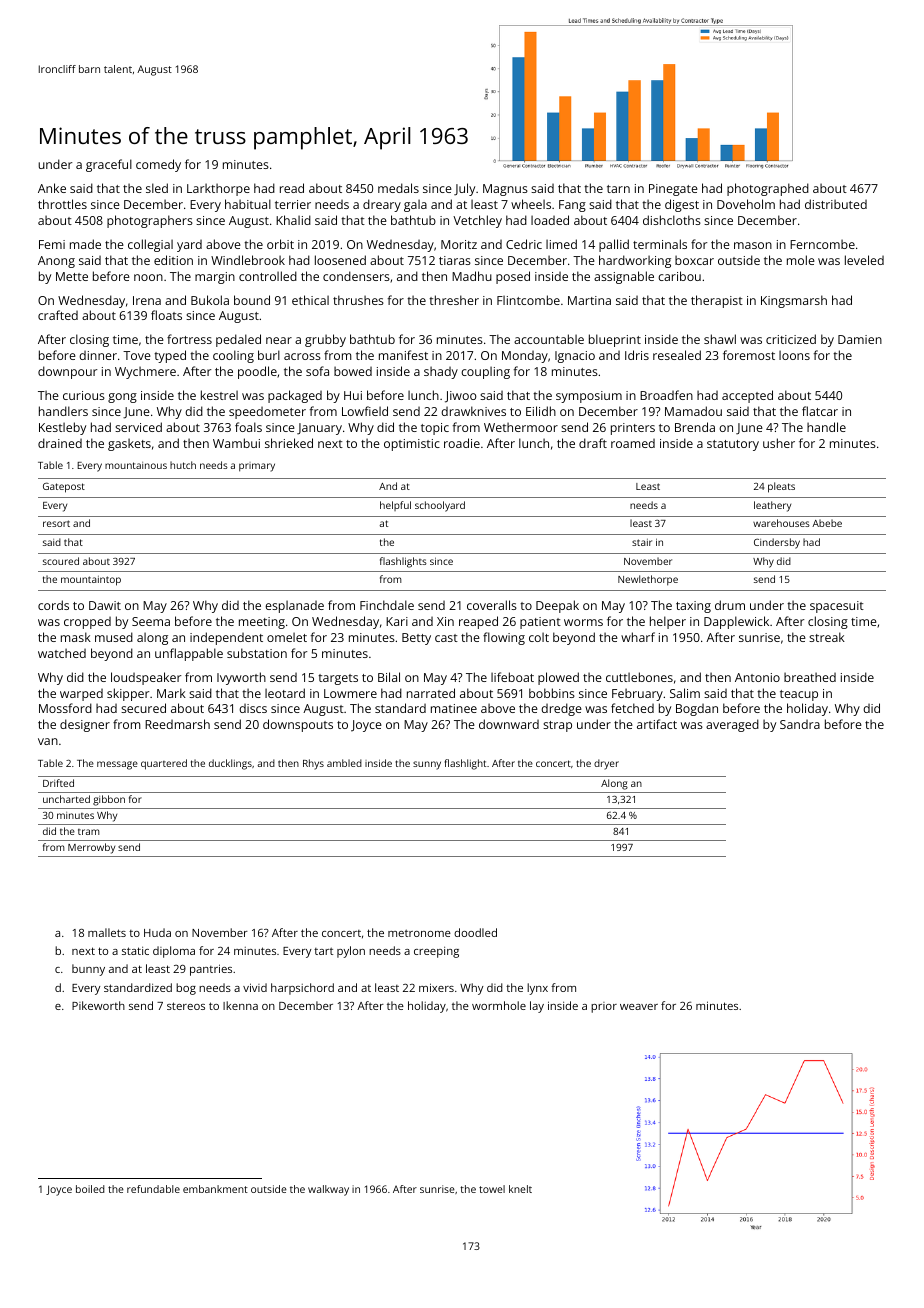 The height and width of the screenshot is (1308, 924). What do you see at coordinates (183, 465) in the screenshot?
I see `hutch` at bounding box center [183, 465].
